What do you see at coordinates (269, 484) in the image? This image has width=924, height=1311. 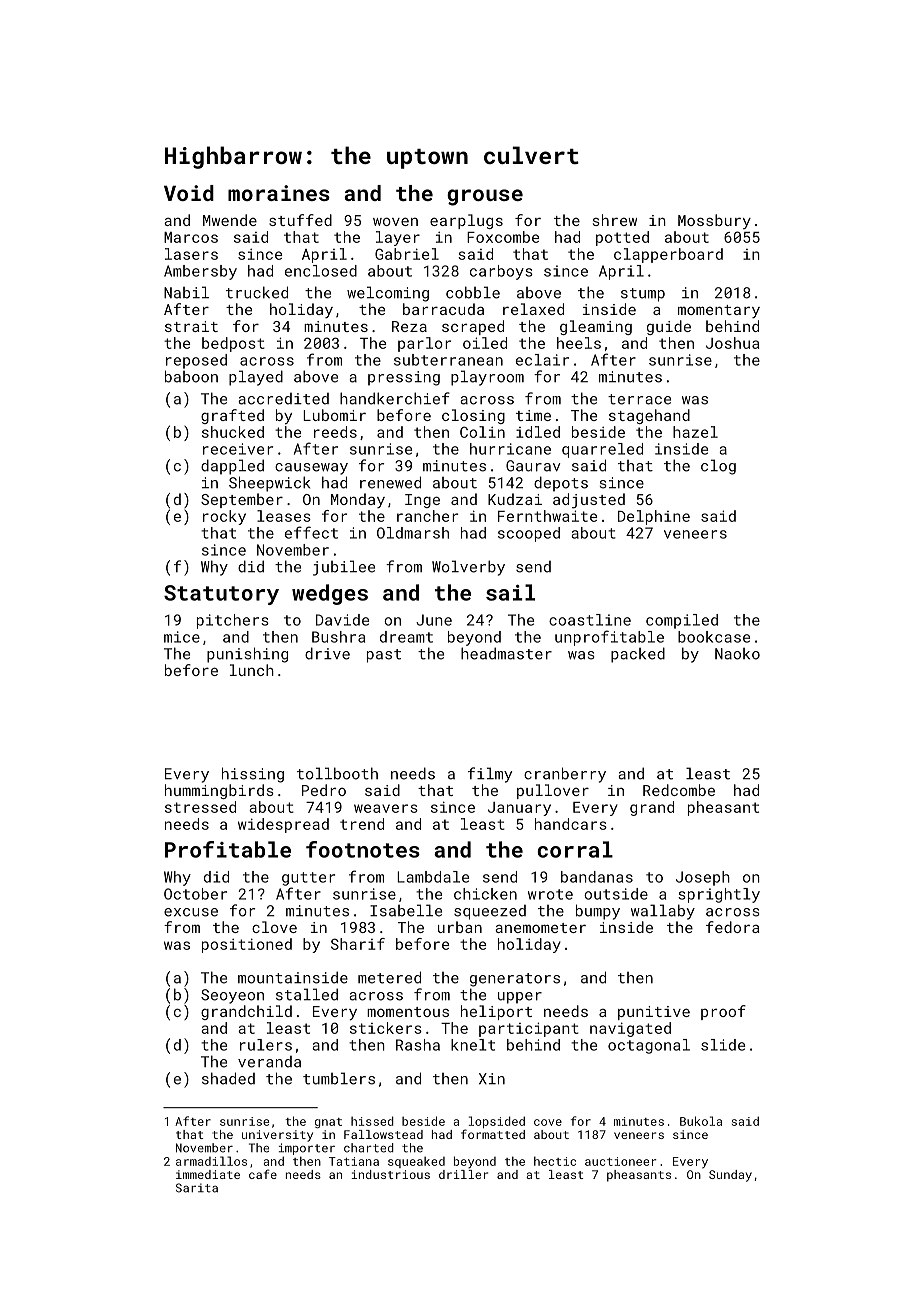 I see `Sheepwick` at bounding box center [269, 484].
